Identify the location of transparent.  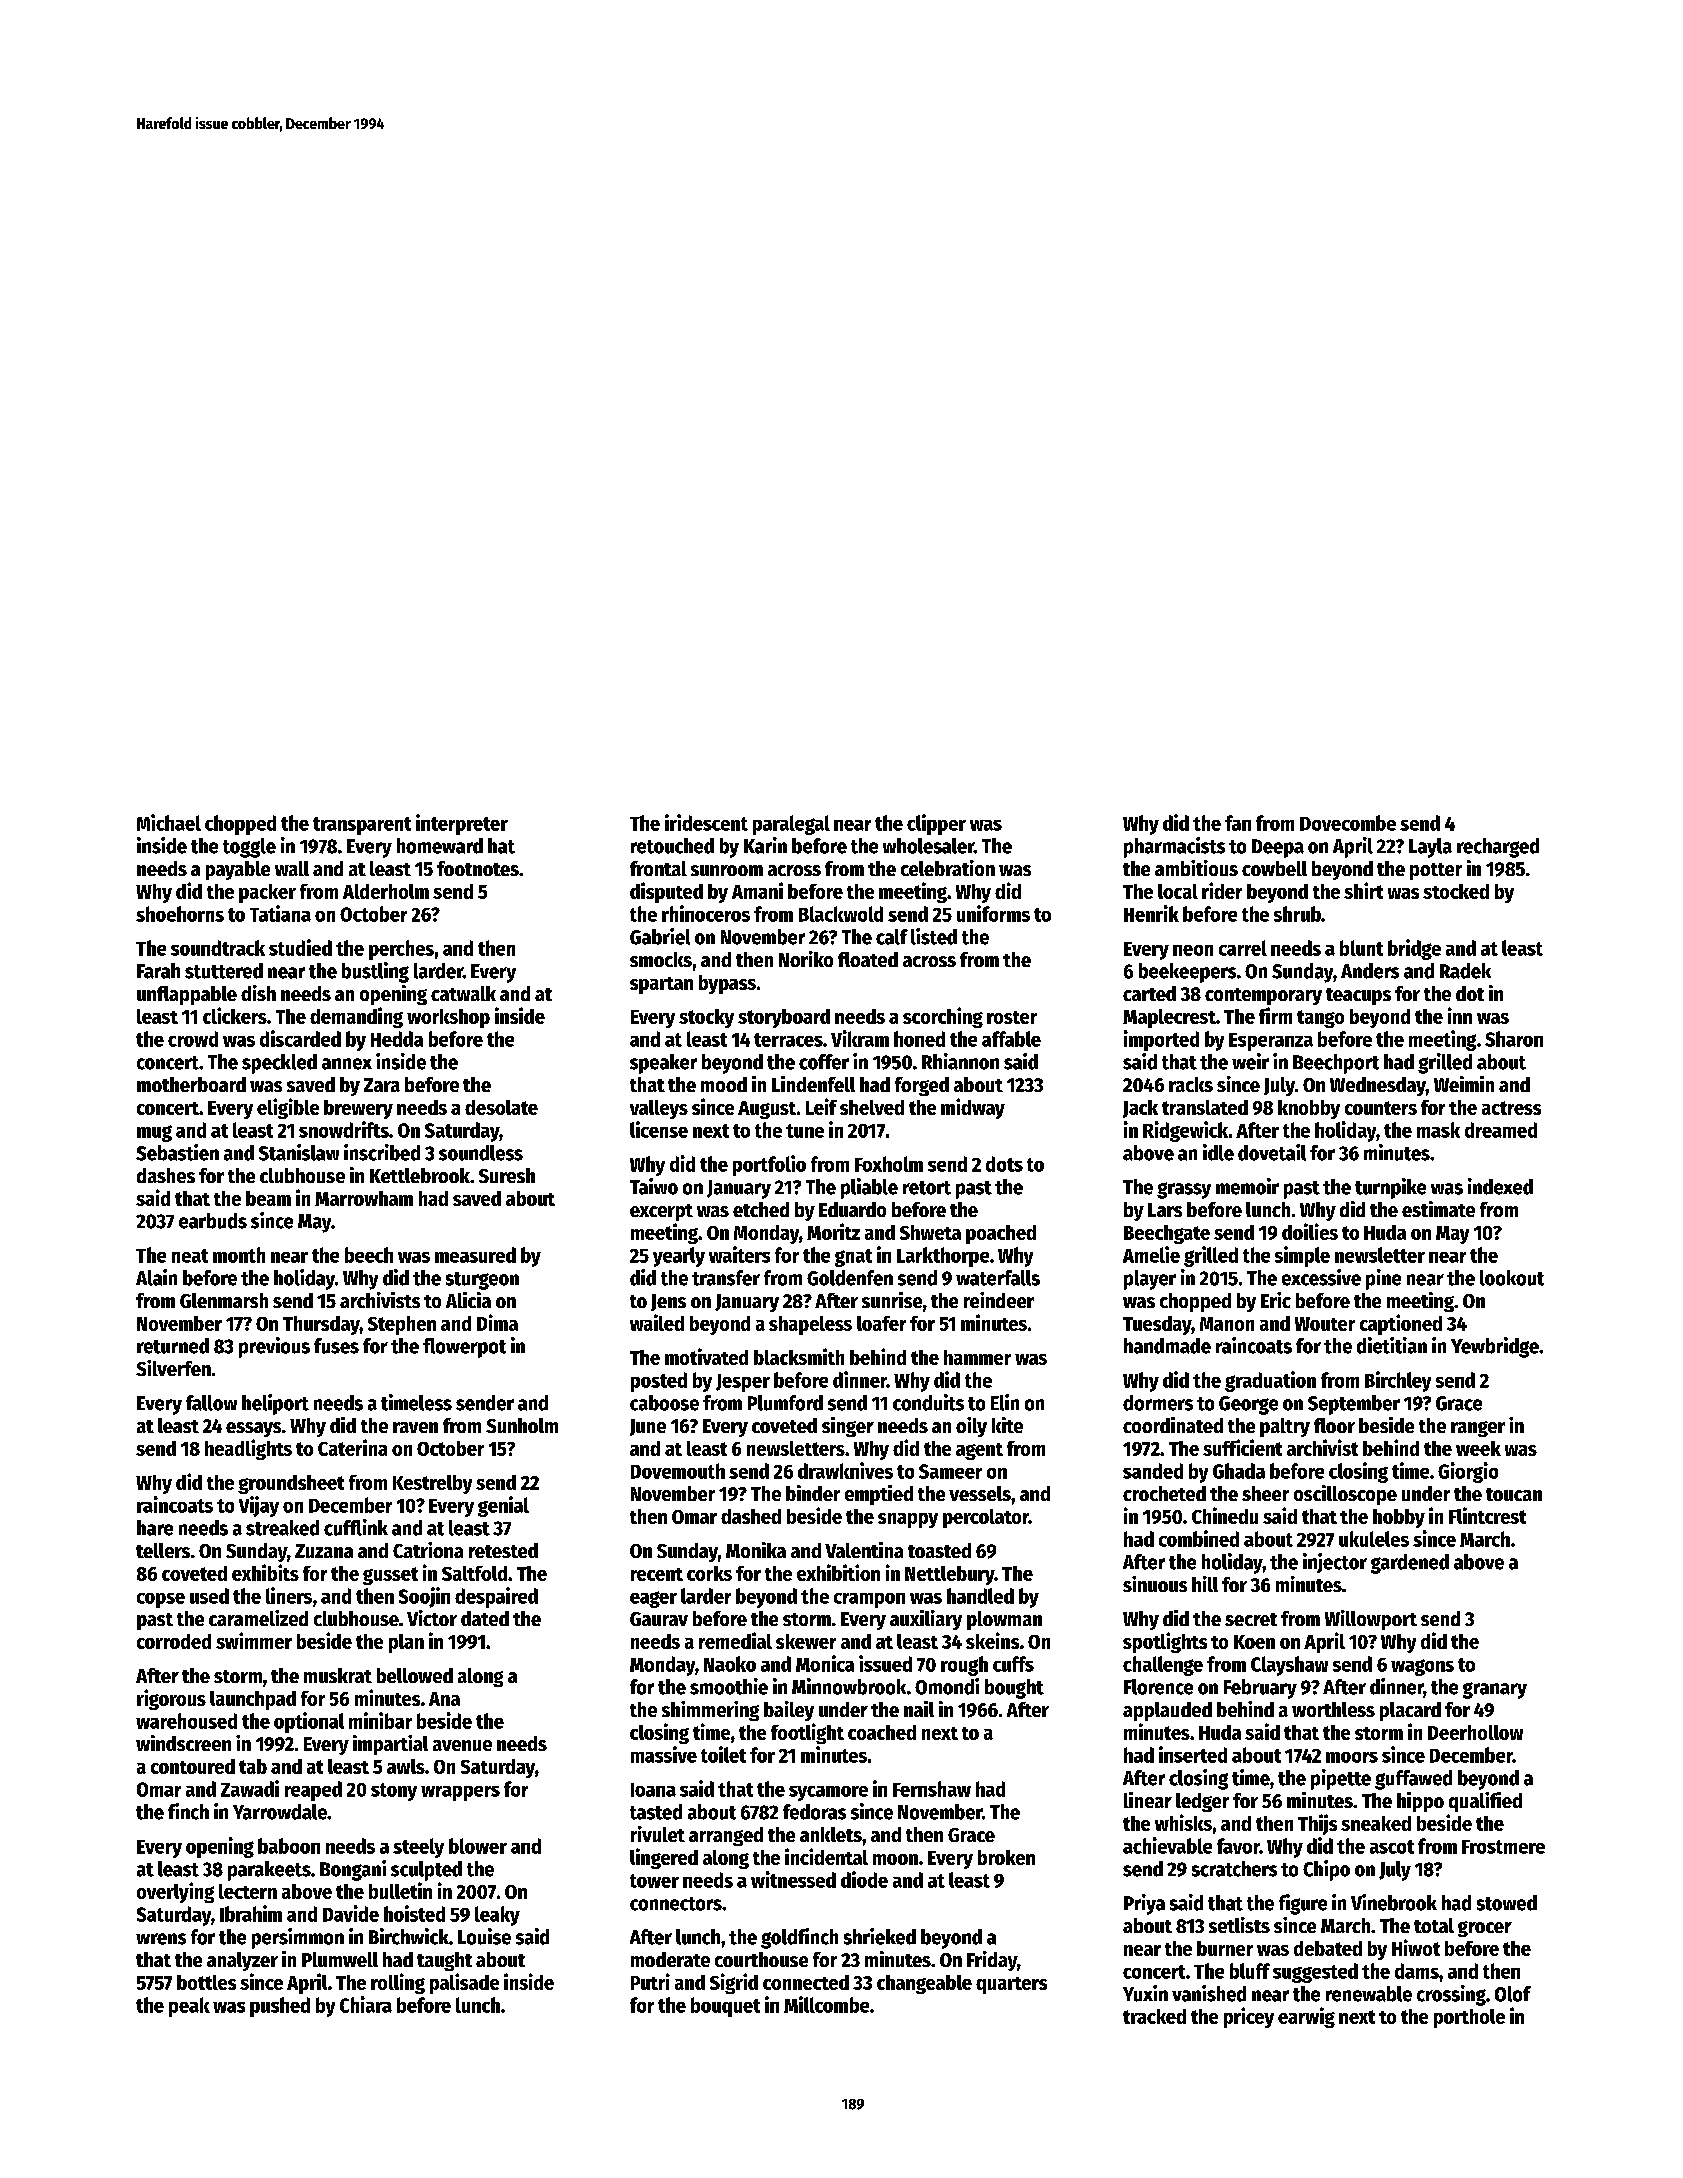
(362, 826).
